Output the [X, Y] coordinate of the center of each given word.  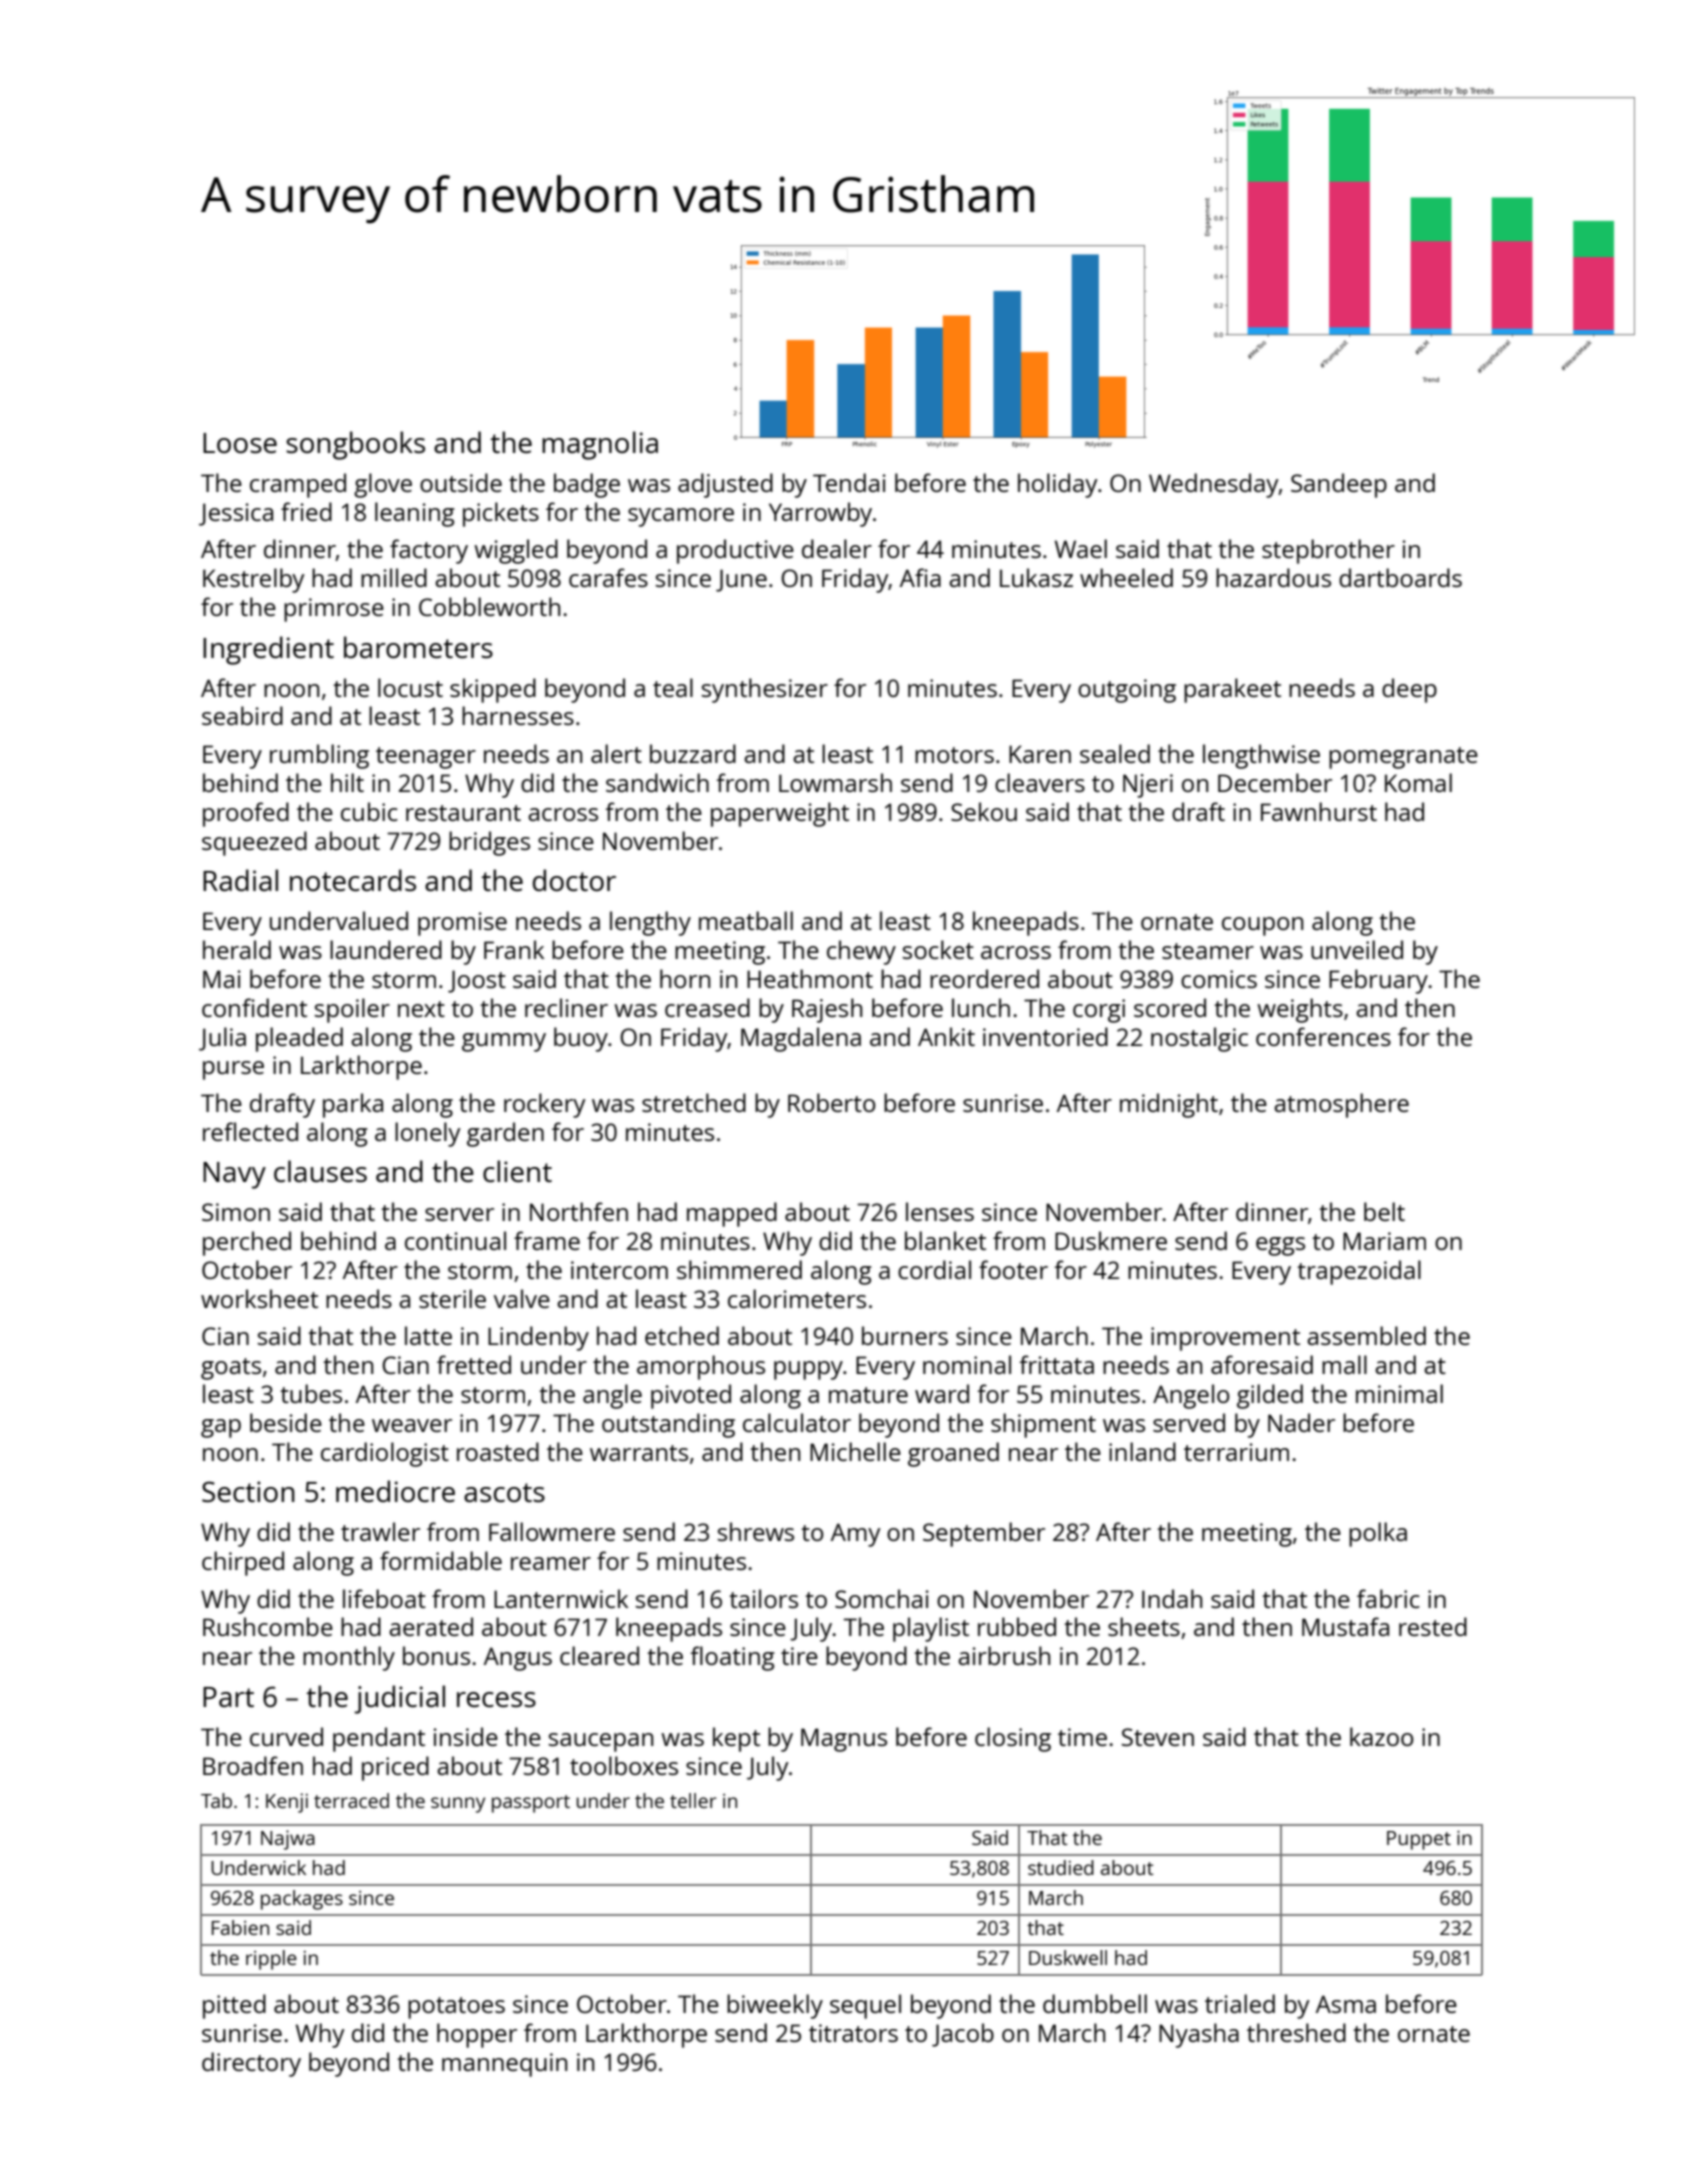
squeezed [254, 843]
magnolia [600, 445]
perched [247, 1243]
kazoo [1381, 1736]
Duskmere [1111, 1240]
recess [496, 1699]
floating [732, 1658]
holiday [1058, 485]
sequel [865, 2006]
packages [302, 1900]
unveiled [1357, 949]
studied [1061, 1867]
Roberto [831, 1102]
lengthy [650, 923]
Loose [240, 443]
